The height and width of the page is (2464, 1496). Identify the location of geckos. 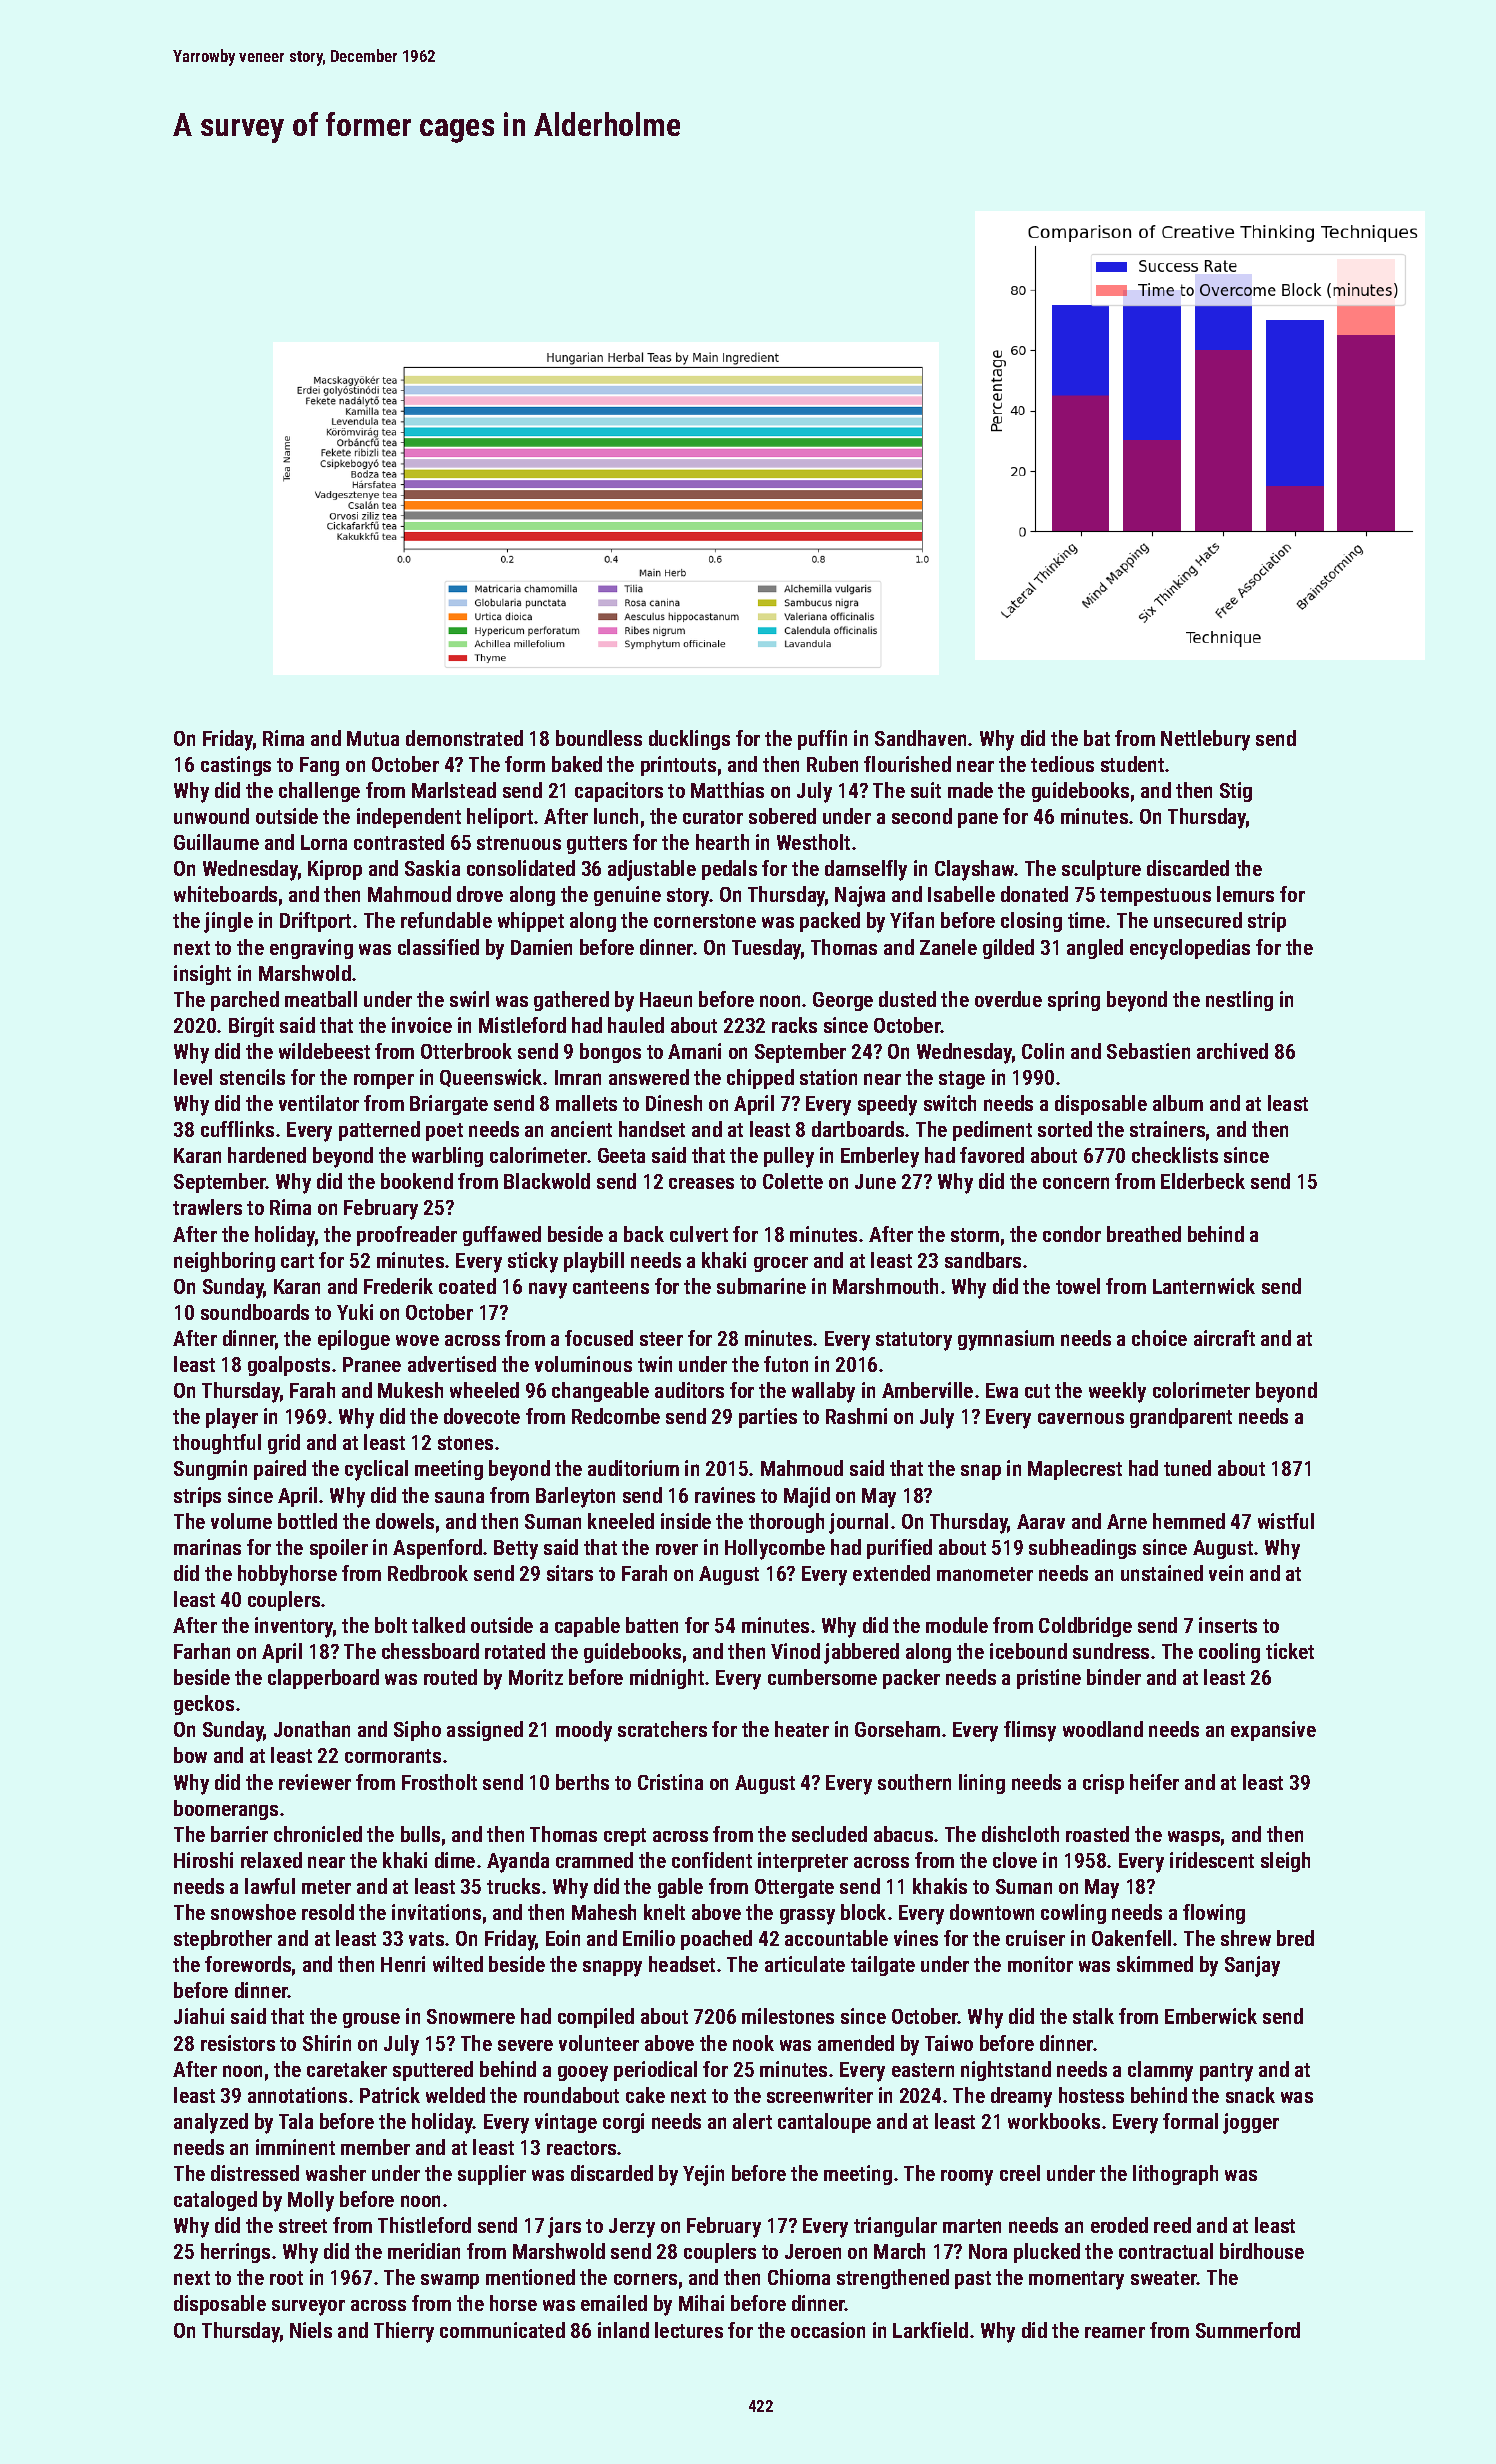
(204, 1705).
